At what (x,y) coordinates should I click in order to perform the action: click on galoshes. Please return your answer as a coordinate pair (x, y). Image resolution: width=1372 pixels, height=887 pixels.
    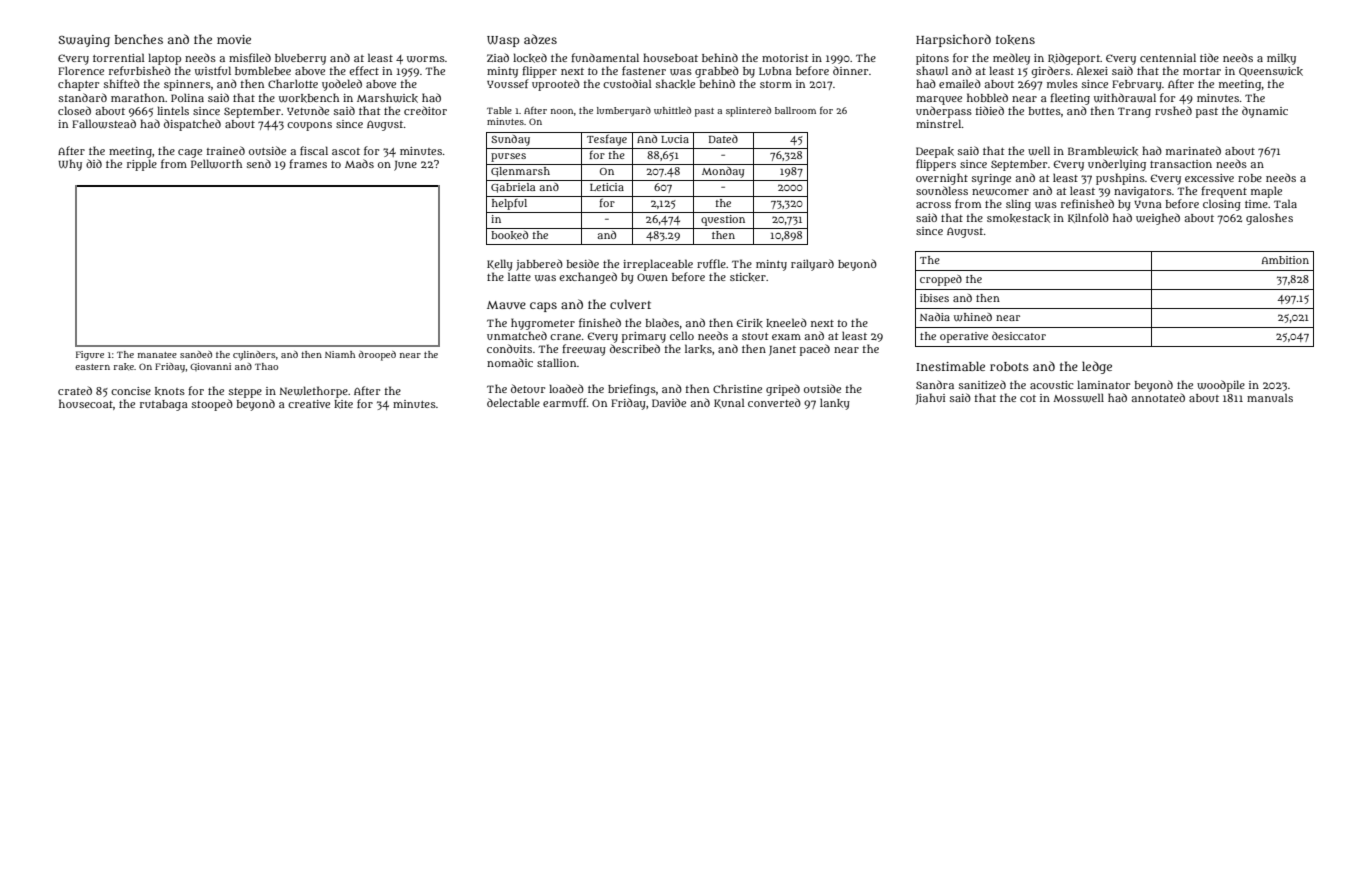
    Looking at the image, I should click on (1269, 219).
